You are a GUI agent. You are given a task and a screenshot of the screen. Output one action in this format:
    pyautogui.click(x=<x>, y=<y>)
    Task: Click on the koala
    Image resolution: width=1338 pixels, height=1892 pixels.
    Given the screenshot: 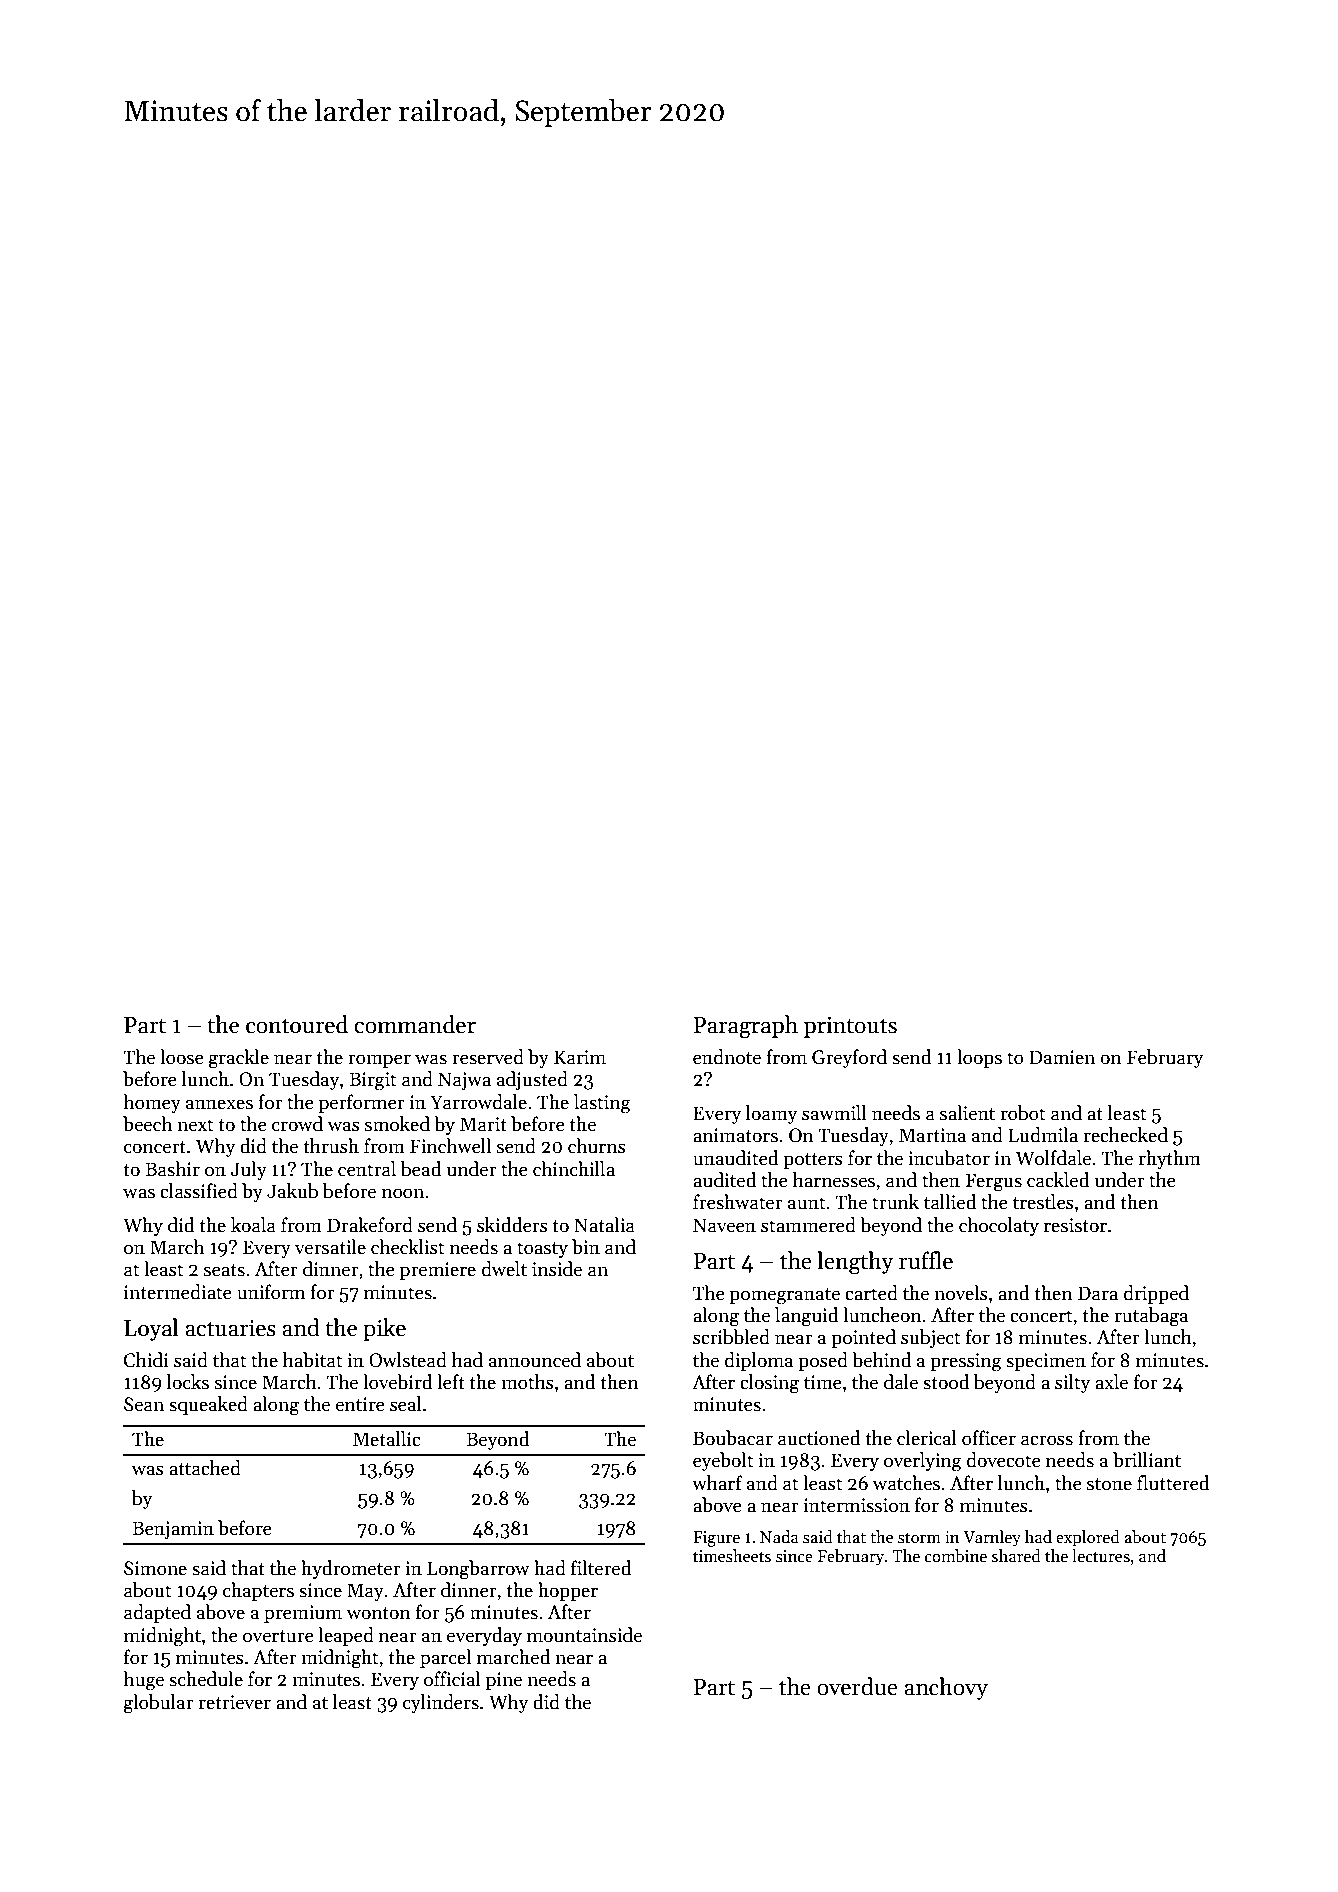 What is the action you would take?
    pyautogui.click(x=253, y=1225)
